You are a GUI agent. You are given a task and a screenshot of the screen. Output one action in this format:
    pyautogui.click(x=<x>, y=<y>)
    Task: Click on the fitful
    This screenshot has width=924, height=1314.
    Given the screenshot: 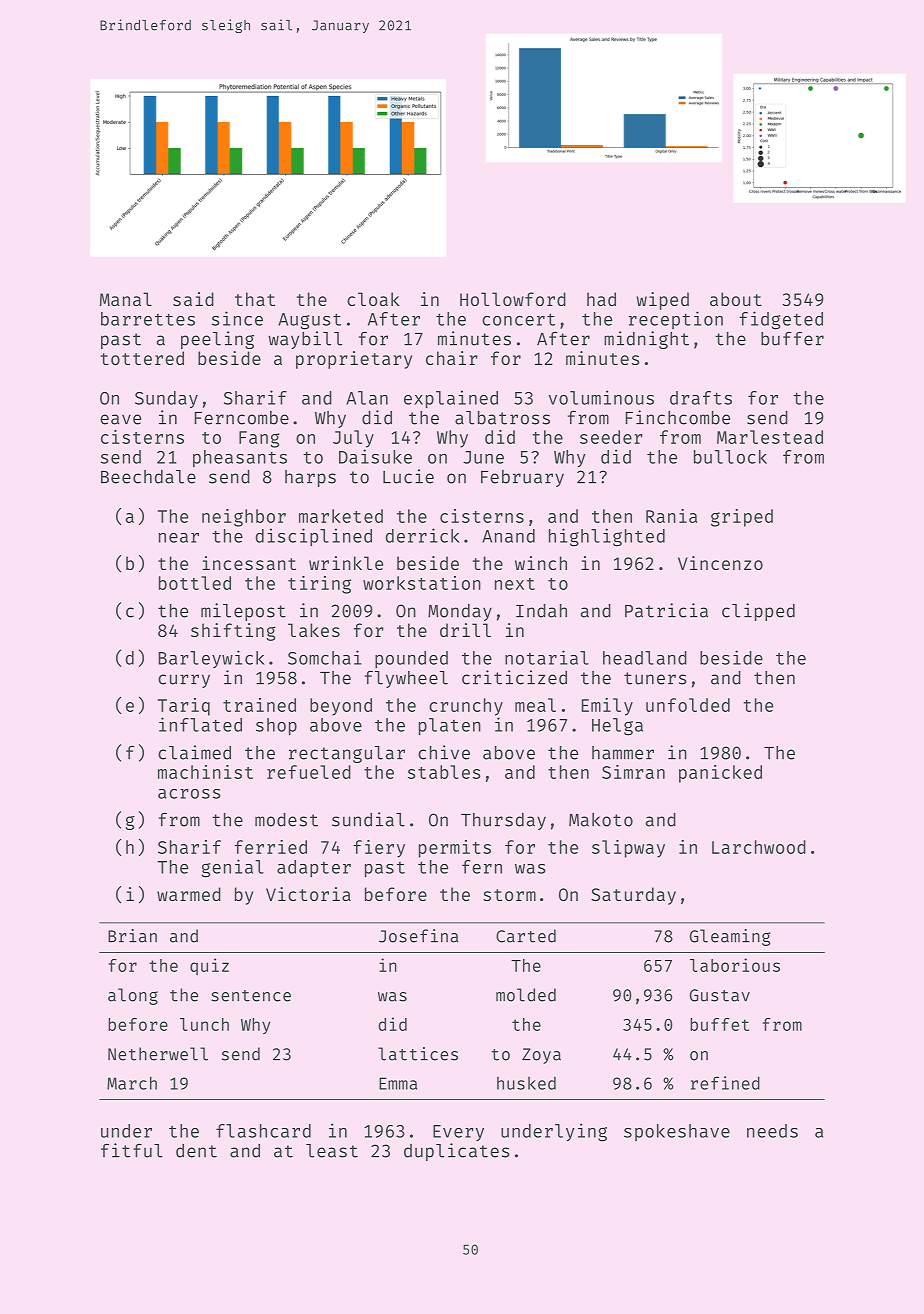 What is the action you would take?
    pyautogui.click(x=132, y=1150)
